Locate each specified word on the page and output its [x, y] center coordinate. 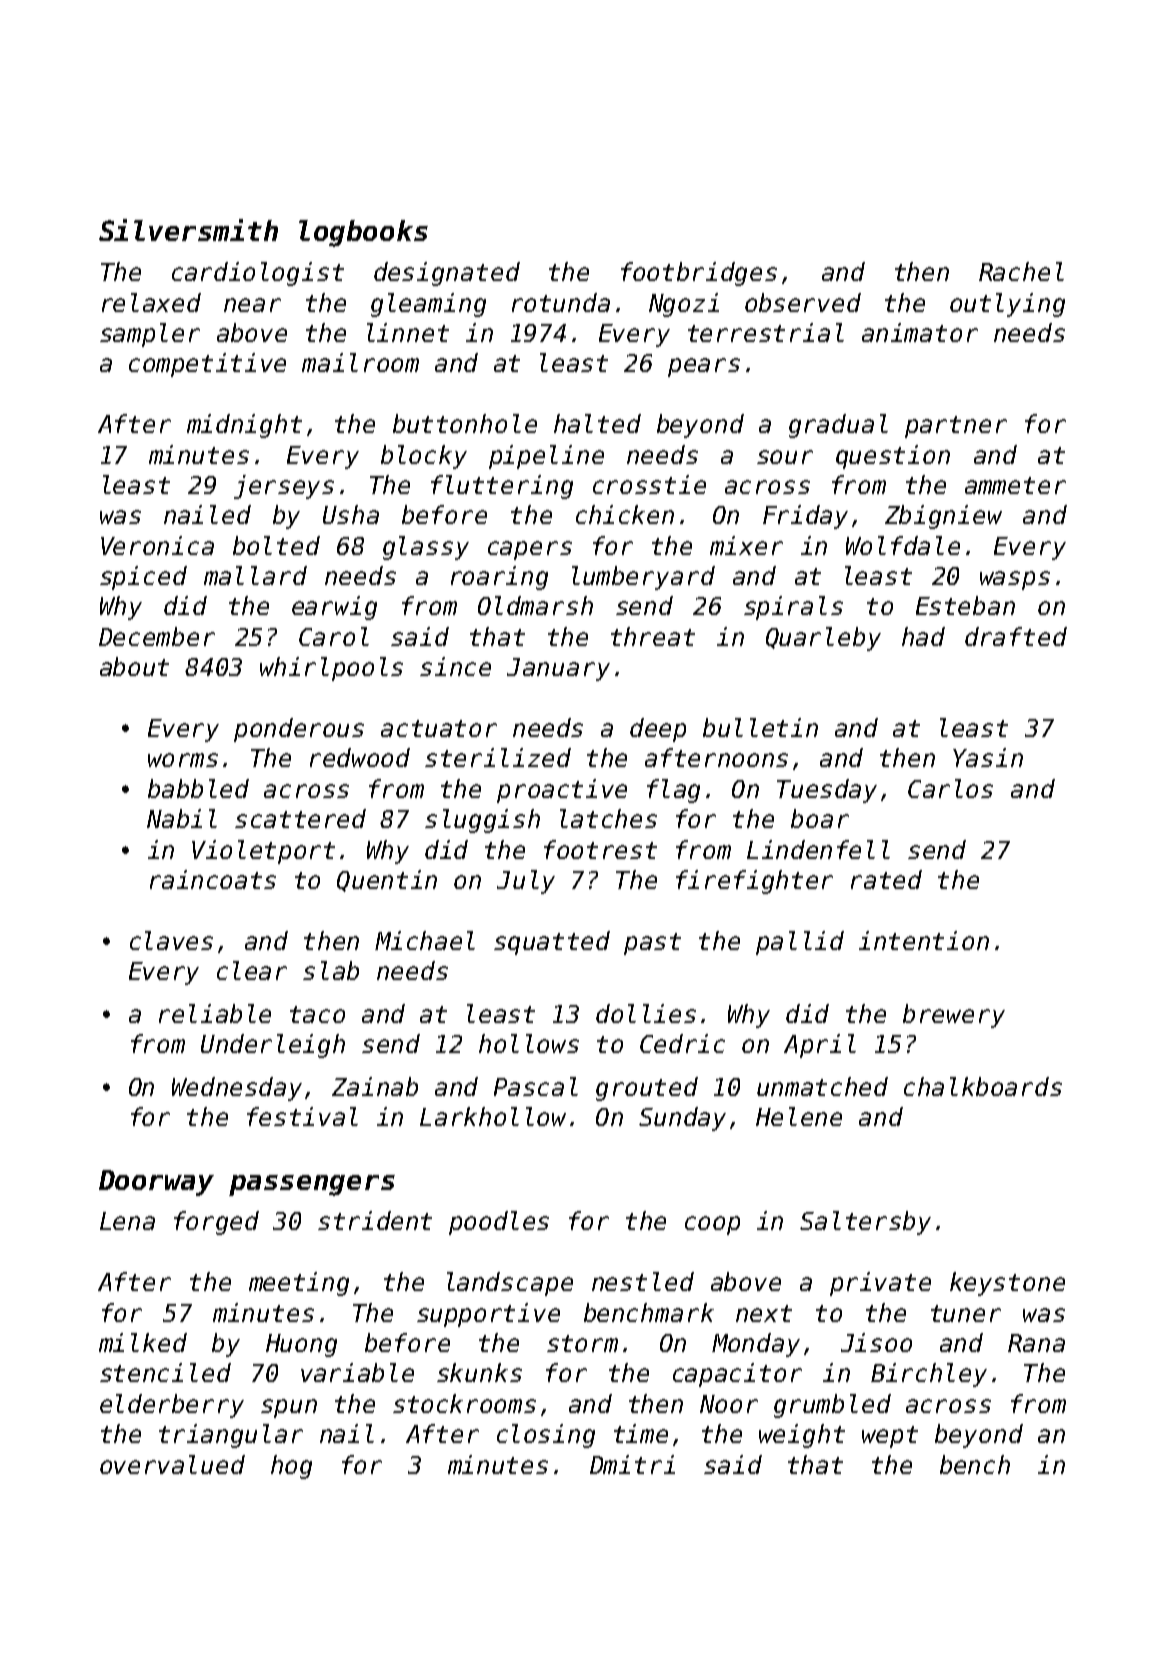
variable [357, 1372]
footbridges [699, 274]
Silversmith [188, 230]
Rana [1036, 1343]
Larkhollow [493, 1116]
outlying [1007, 305]
